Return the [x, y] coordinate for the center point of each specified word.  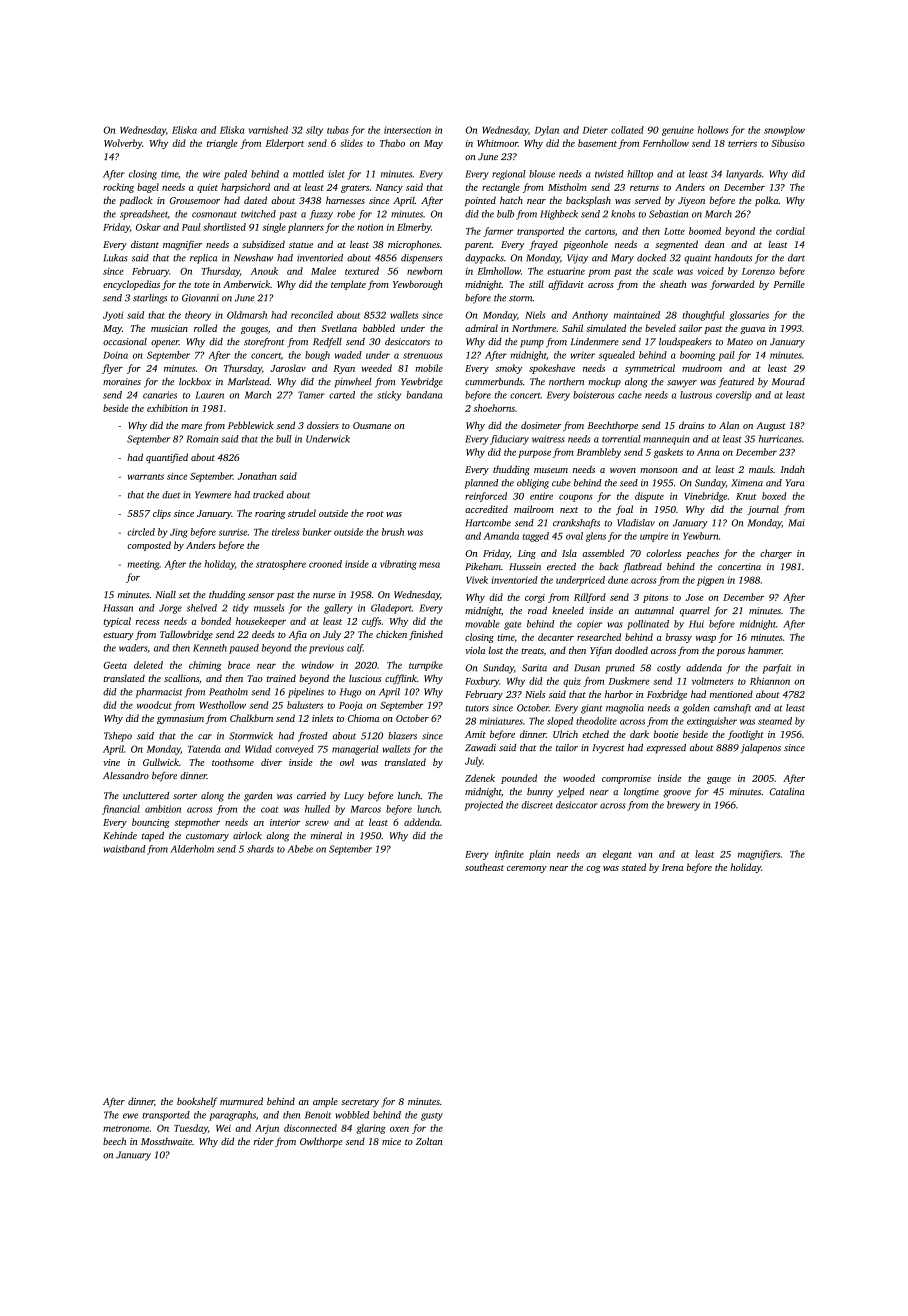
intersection [407, 130]
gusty [432, 1116]
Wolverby [123, 144]
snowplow [784, 131]
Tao [255, 678]
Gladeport [391, 609]
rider [264, 1141]
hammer [765, 650]
